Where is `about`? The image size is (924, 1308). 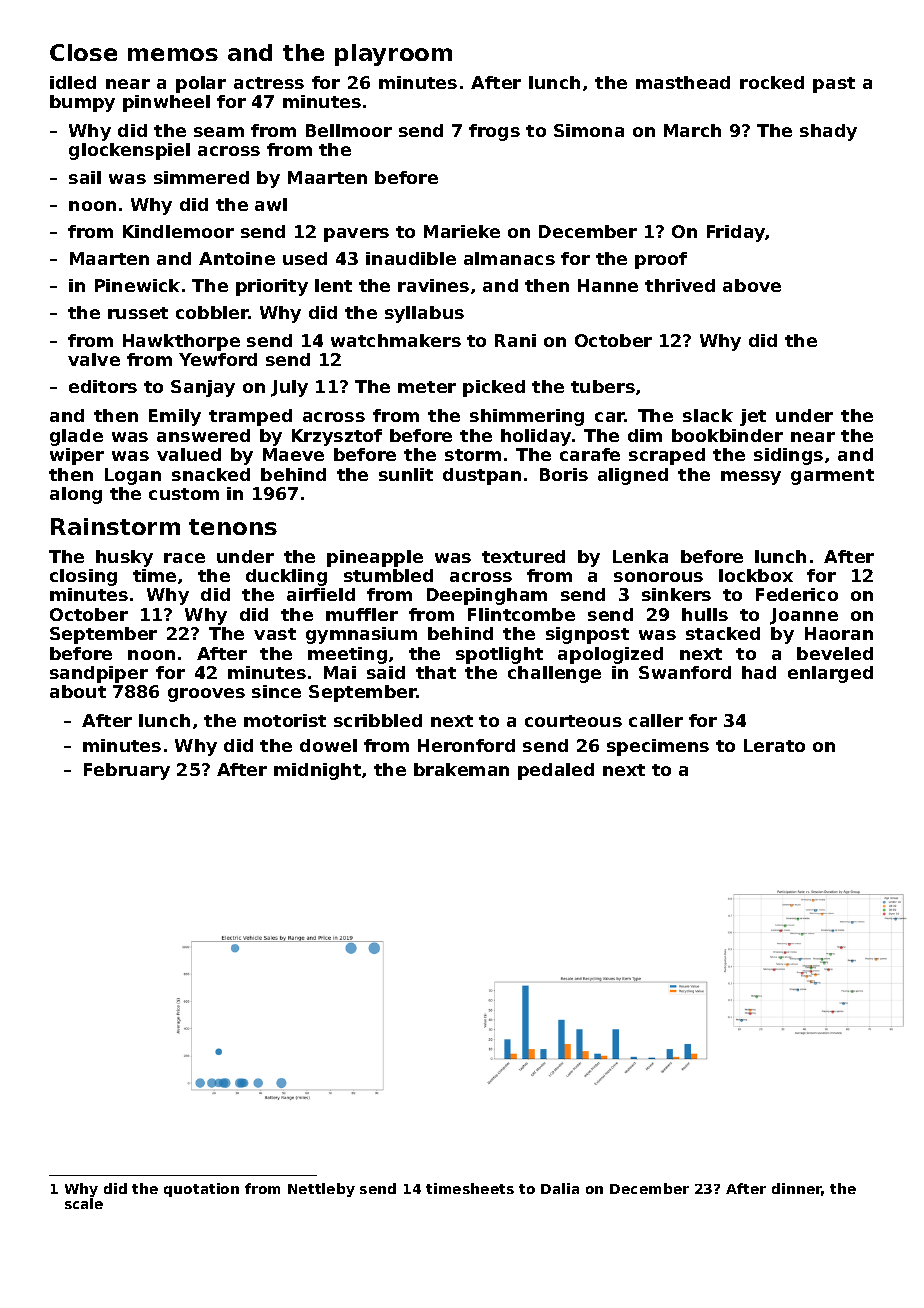
about is located at coordinates (78, 691).
